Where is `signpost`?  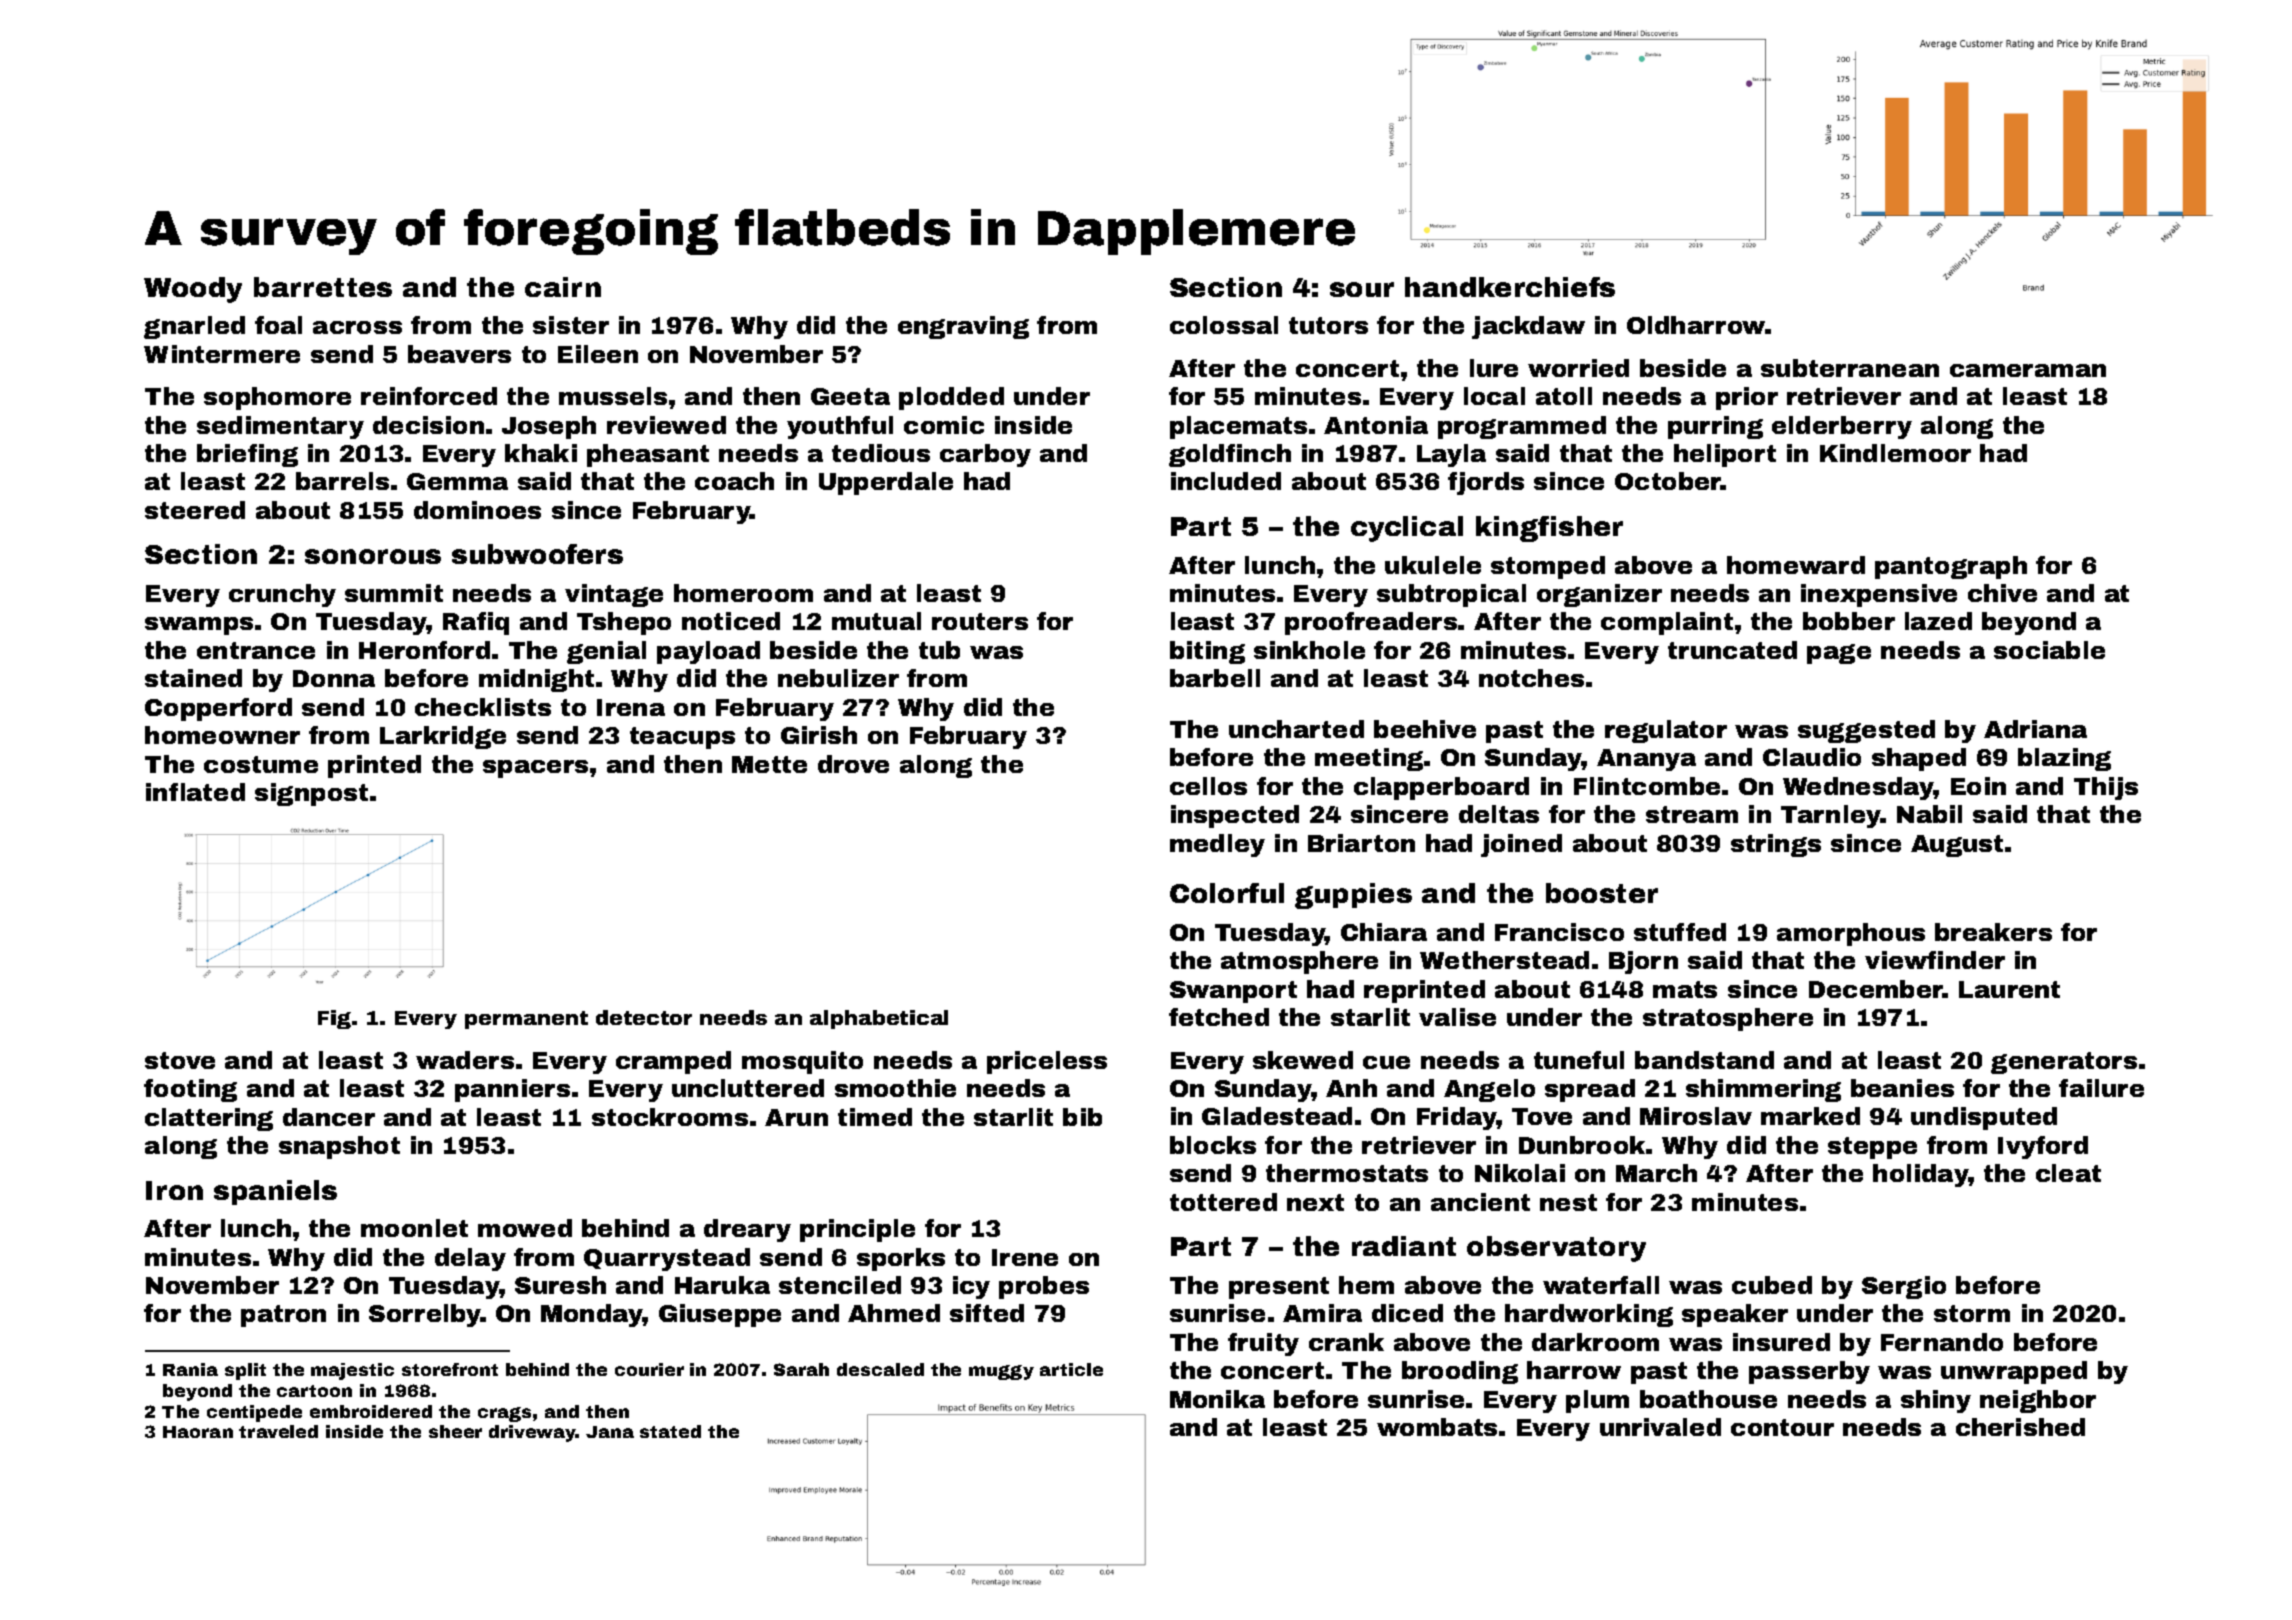
signpost is located at coordinates (311, 794).
